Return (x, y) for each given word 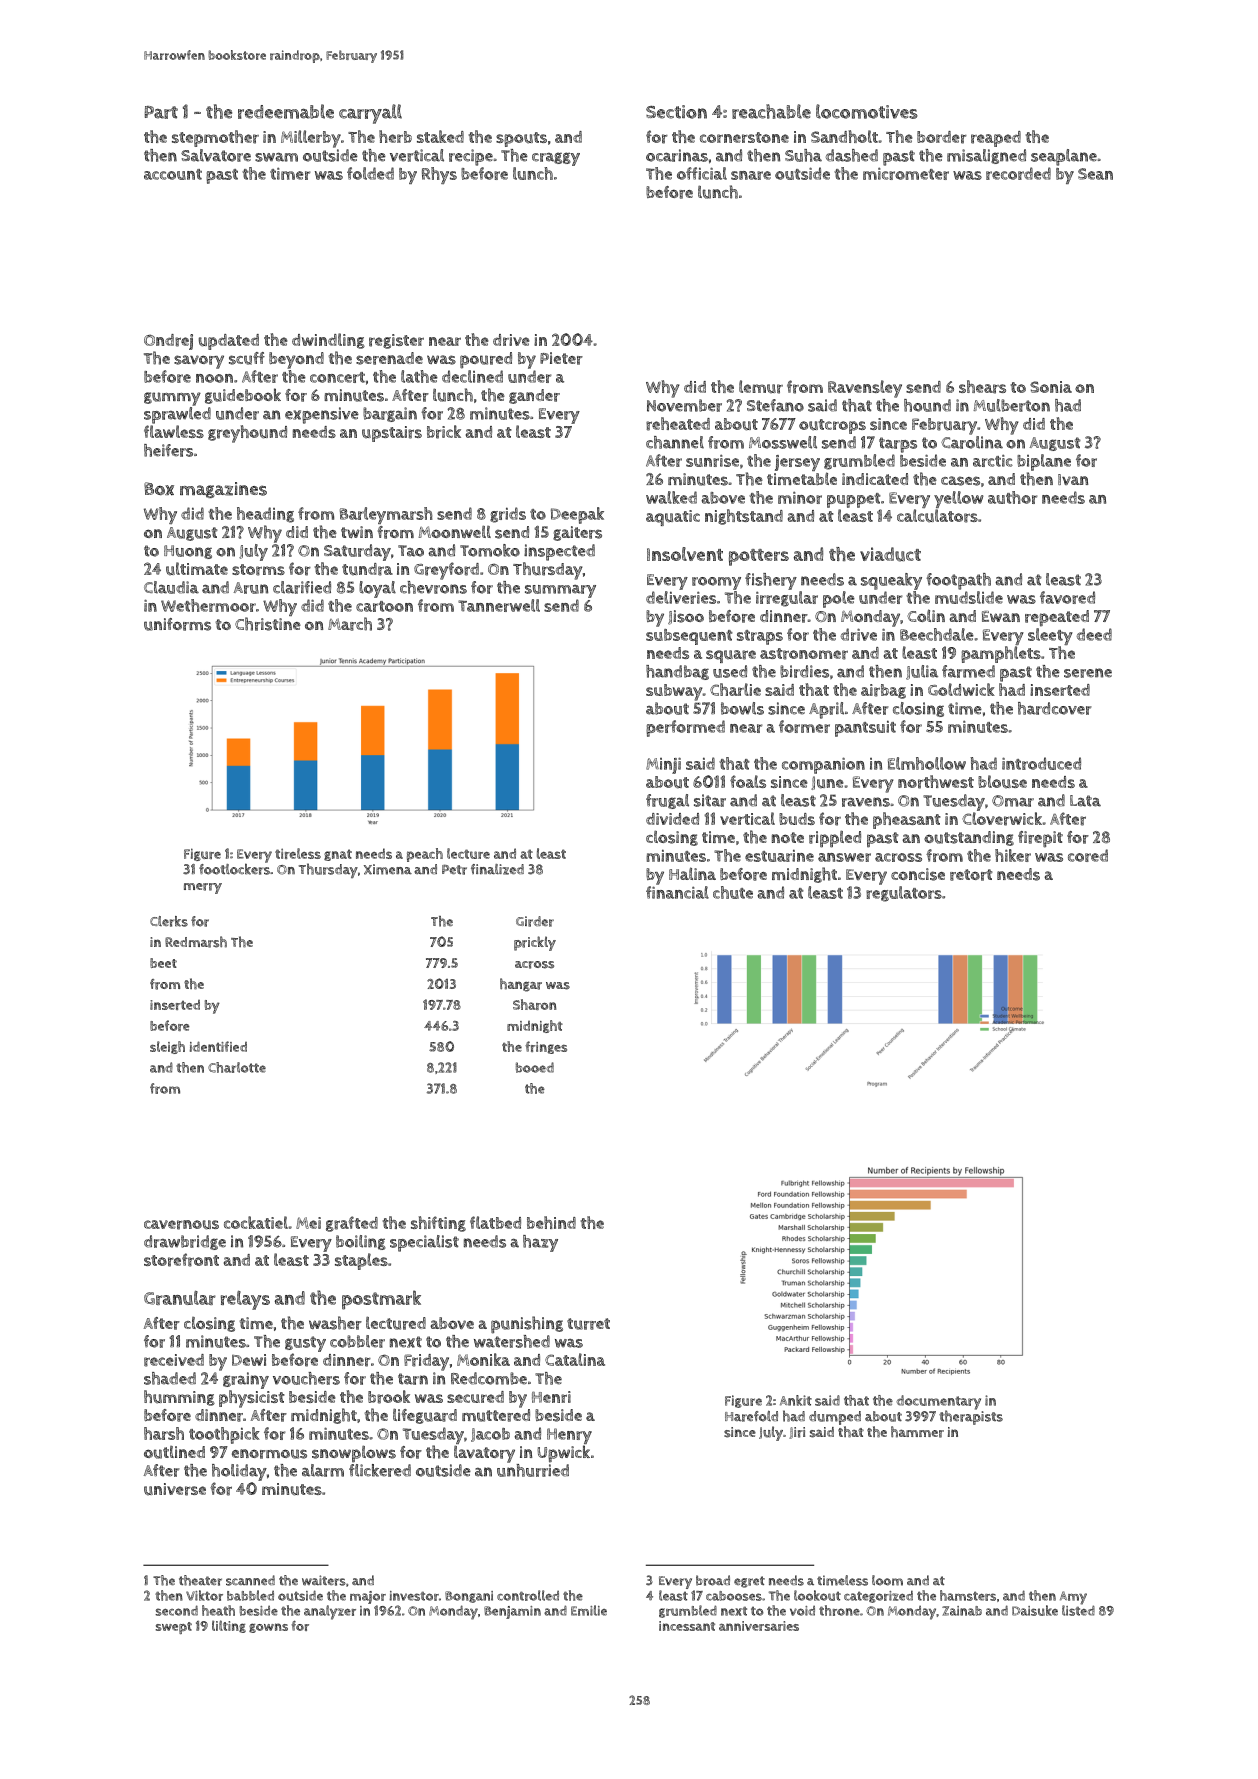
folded (370, 173)
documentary (938, 1402)
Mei (308, 1223)
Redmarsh (196, 942)
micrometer (906, 173)
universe (175, 1489)
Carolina (972, 442)
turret (588, 1324)
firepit (1040, 839)
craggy (556, 159)
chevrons (433, 587)
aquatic (673, 518)
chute (733, 892)
